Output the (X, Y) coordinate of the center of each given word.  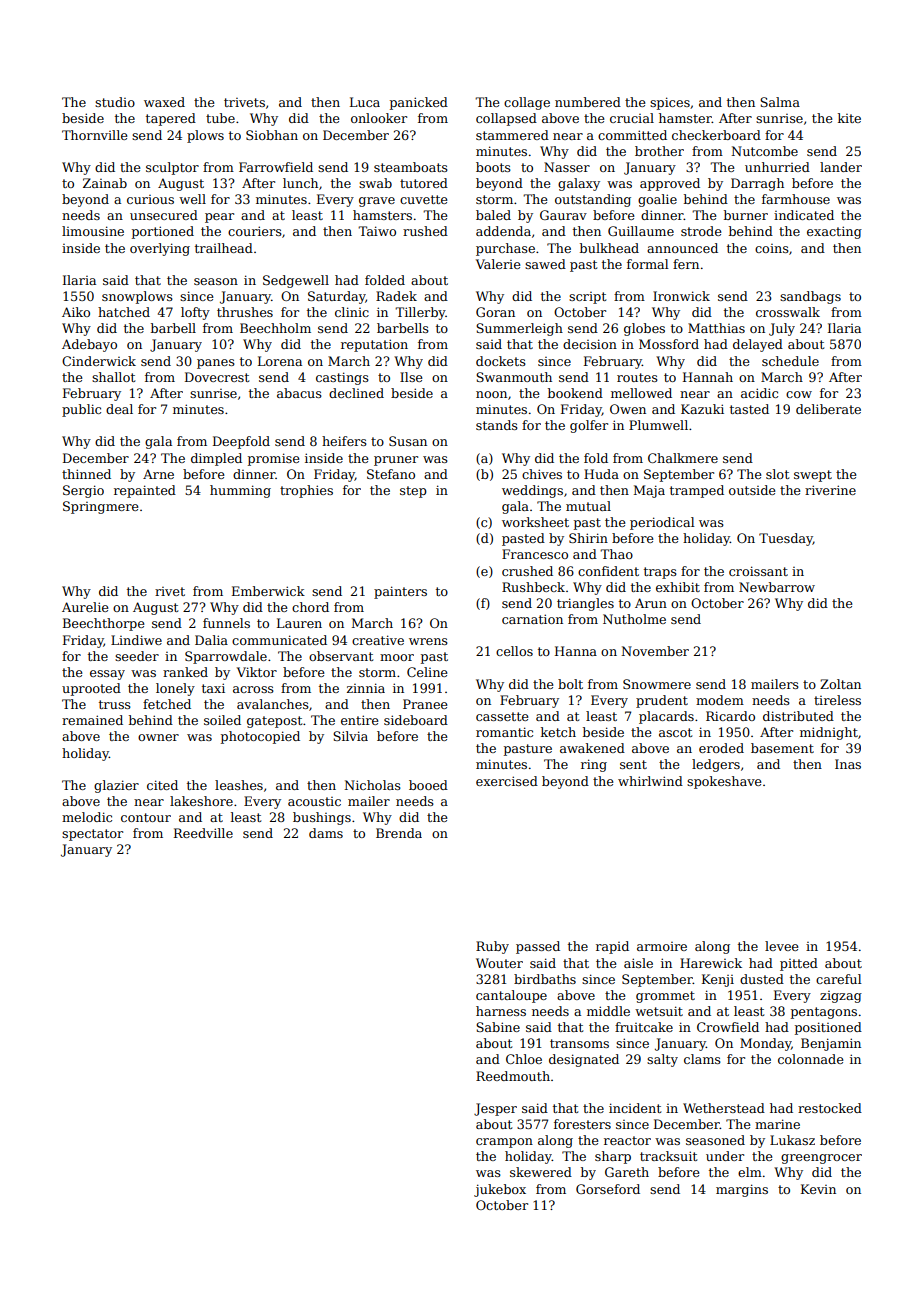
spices (670, 103)
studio (115, 102)
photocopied (260, 737)
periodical (662, 523)
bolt (570, 684)
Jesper (495, 1109)
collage (527, 103)
